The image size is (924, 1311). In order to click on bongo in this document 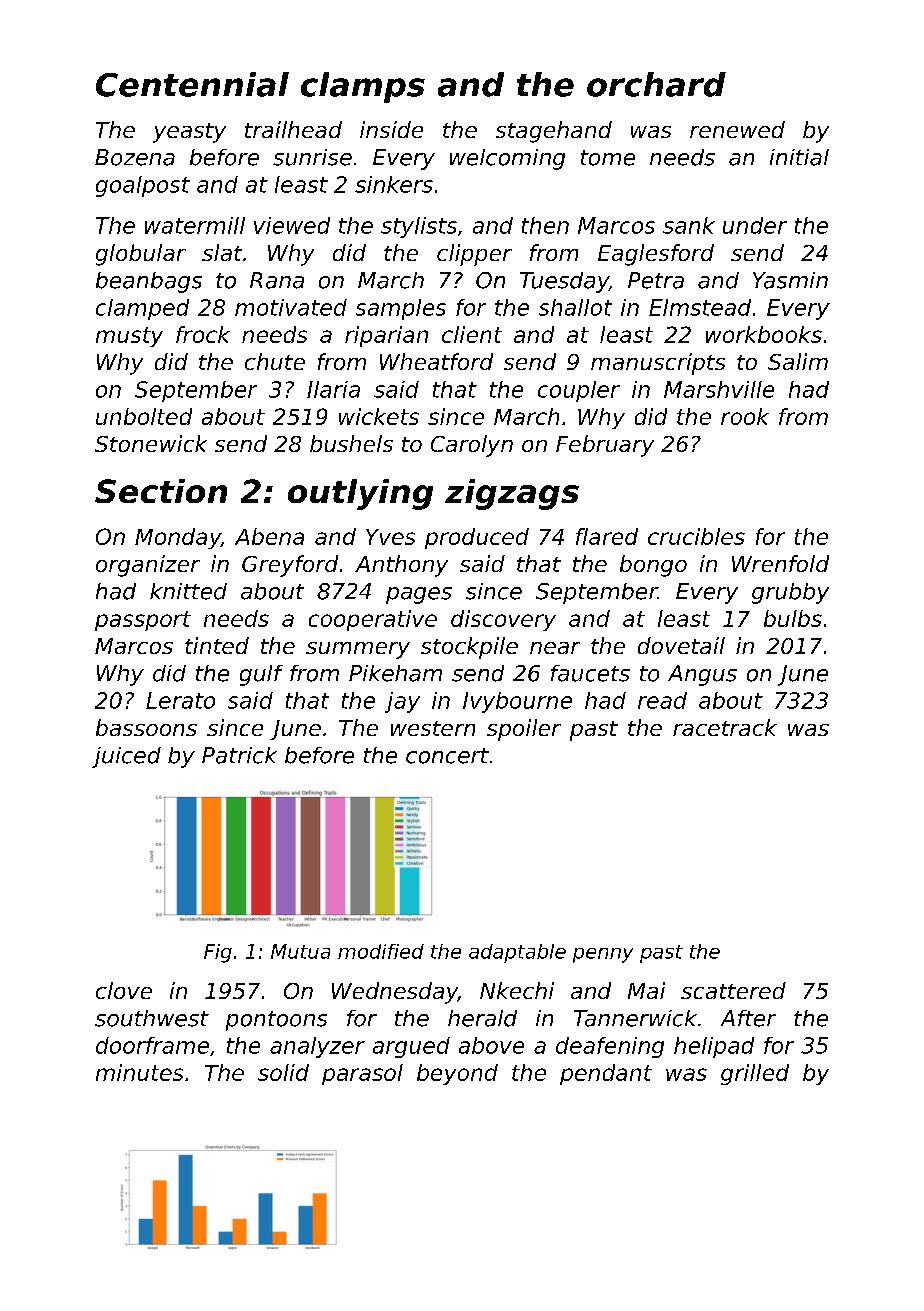, I will do `click(653, 566)`.
